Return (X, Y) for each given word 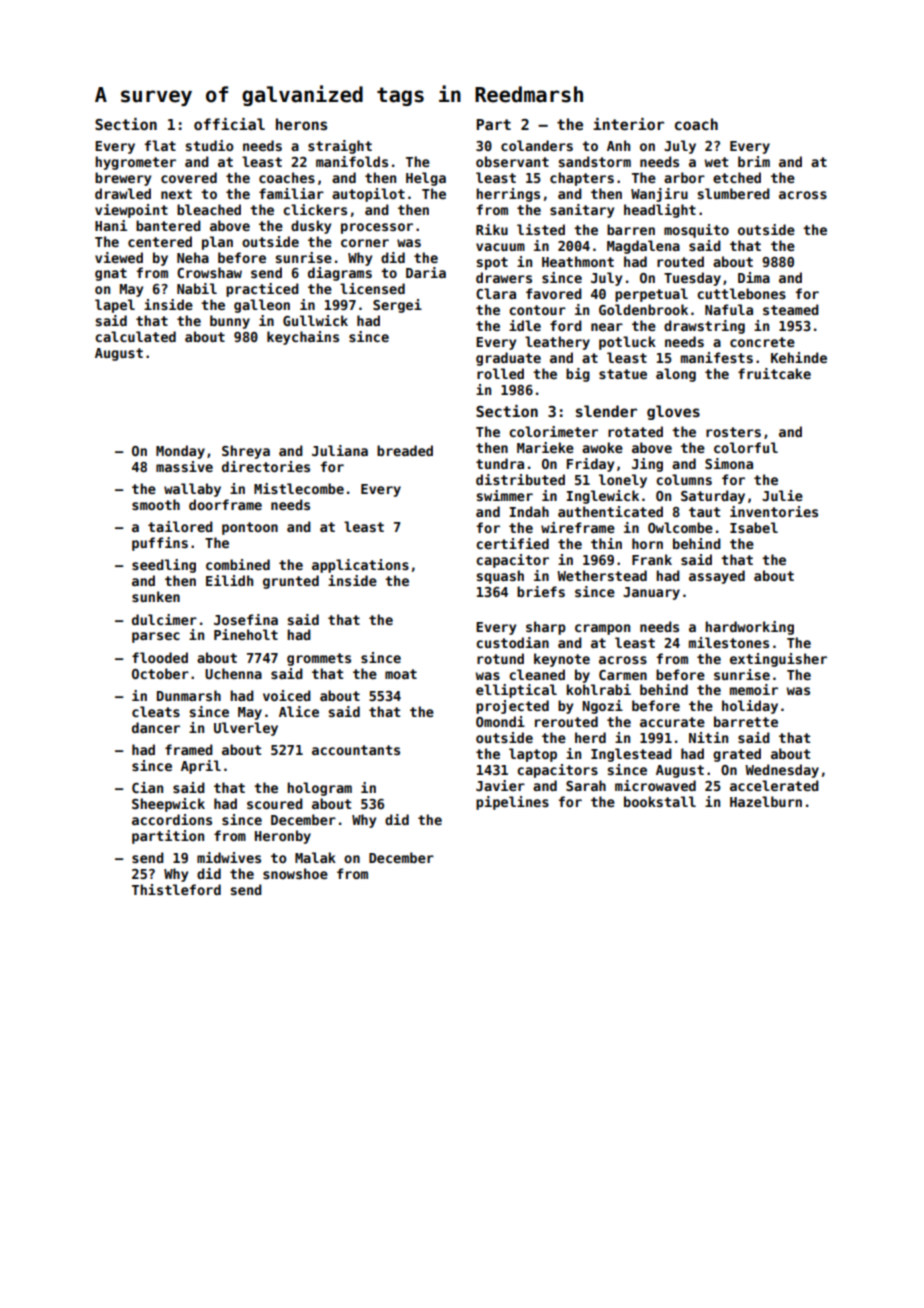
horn (647, 543)
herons (301, 124)
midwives (229, 857)
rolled (500, 373)
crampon (602, 629)
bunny (230, 322)
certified (512, 543)
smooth (156, 504)
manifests (717, 357)
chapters (582, 179)
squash (500, 577)
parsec (156, 637)
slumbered (733, 193)
